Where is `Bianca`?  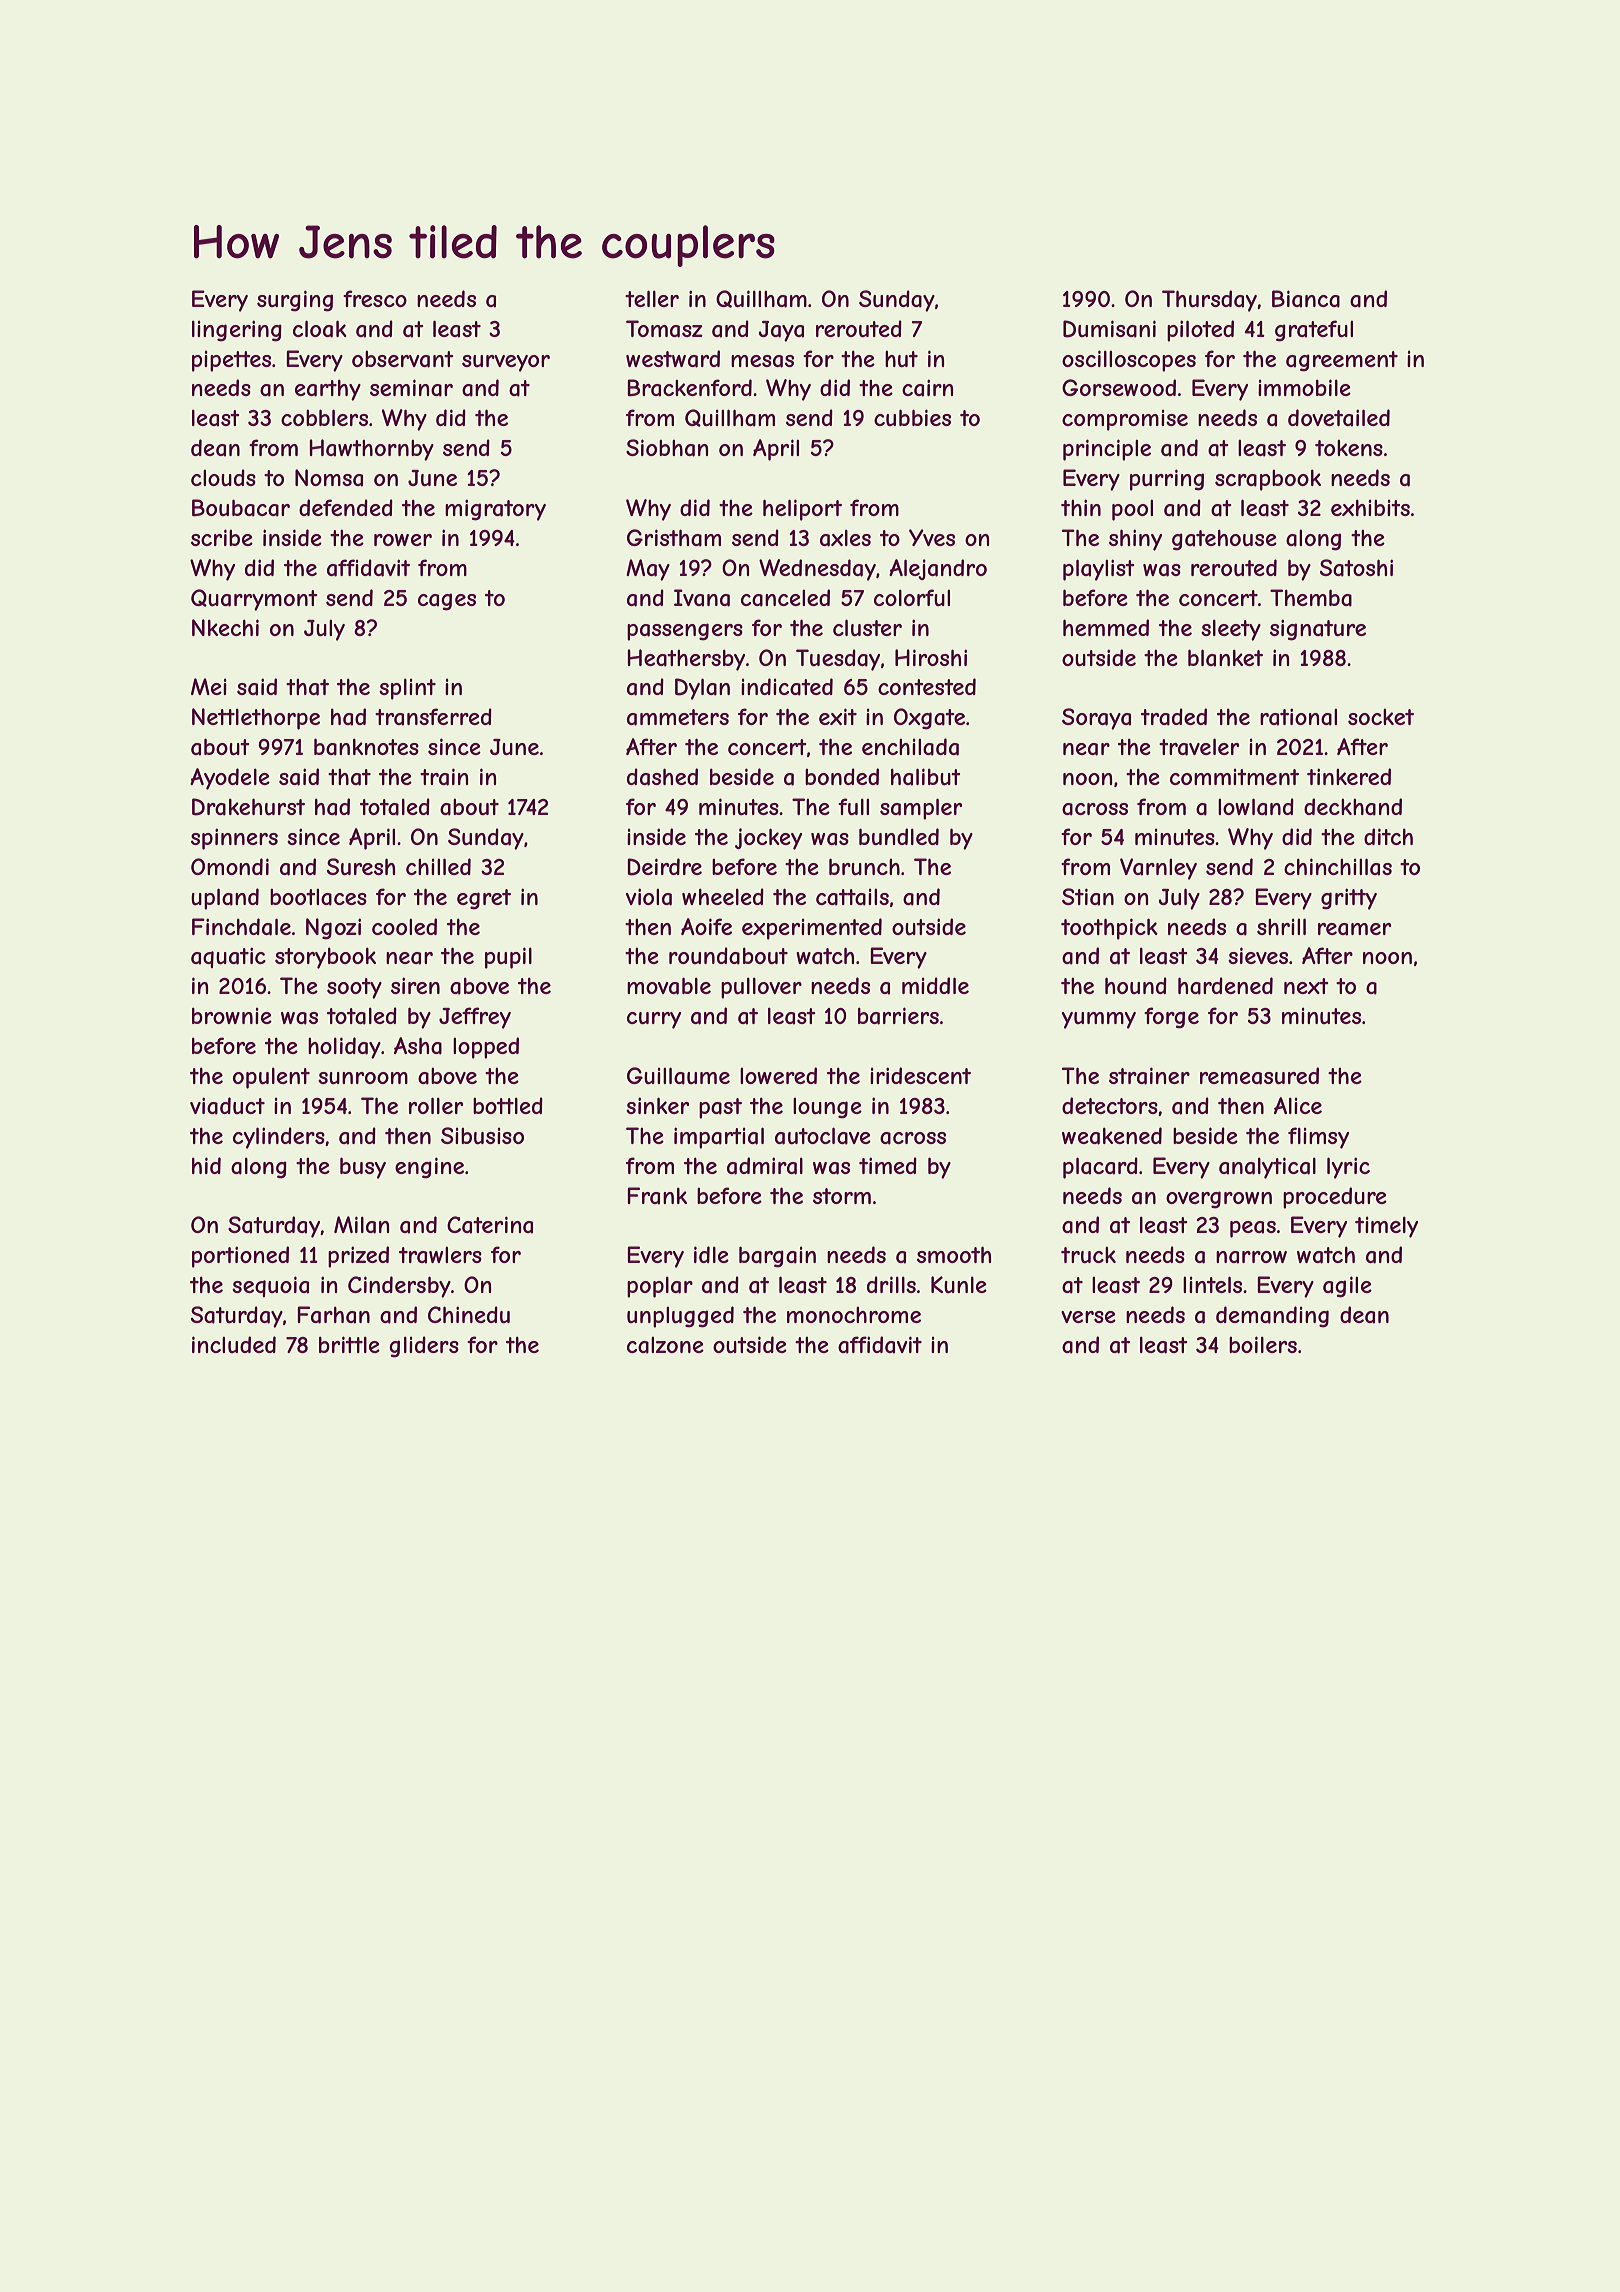
Bianca is located at coordinates (1306, 299).
